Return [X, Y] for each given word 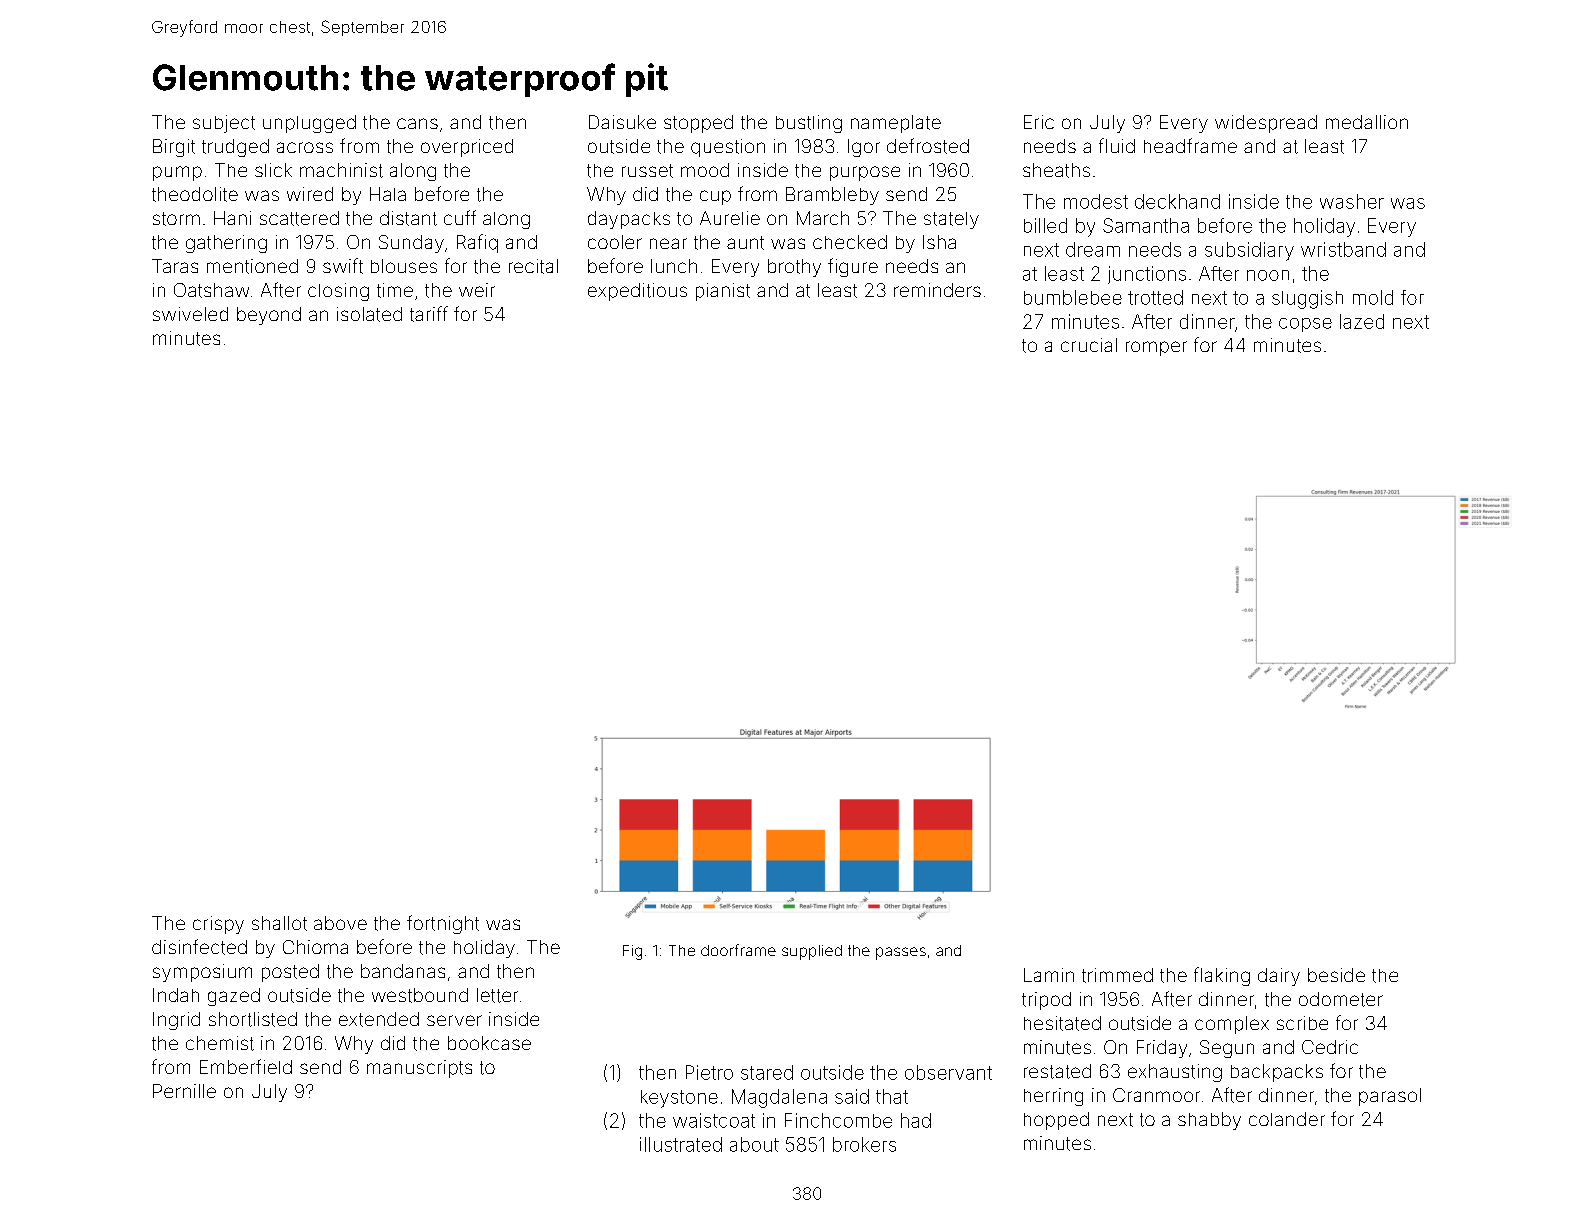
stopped [698, 124]
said [852, 1096]
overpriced [467, 148]
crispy [218, 925]
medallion [1367, 122]
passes [901, 953]
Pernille [184, 1091]
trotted [1155, 297]
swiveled [190, 314]
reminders [937, 290]
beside [1336, 975]
